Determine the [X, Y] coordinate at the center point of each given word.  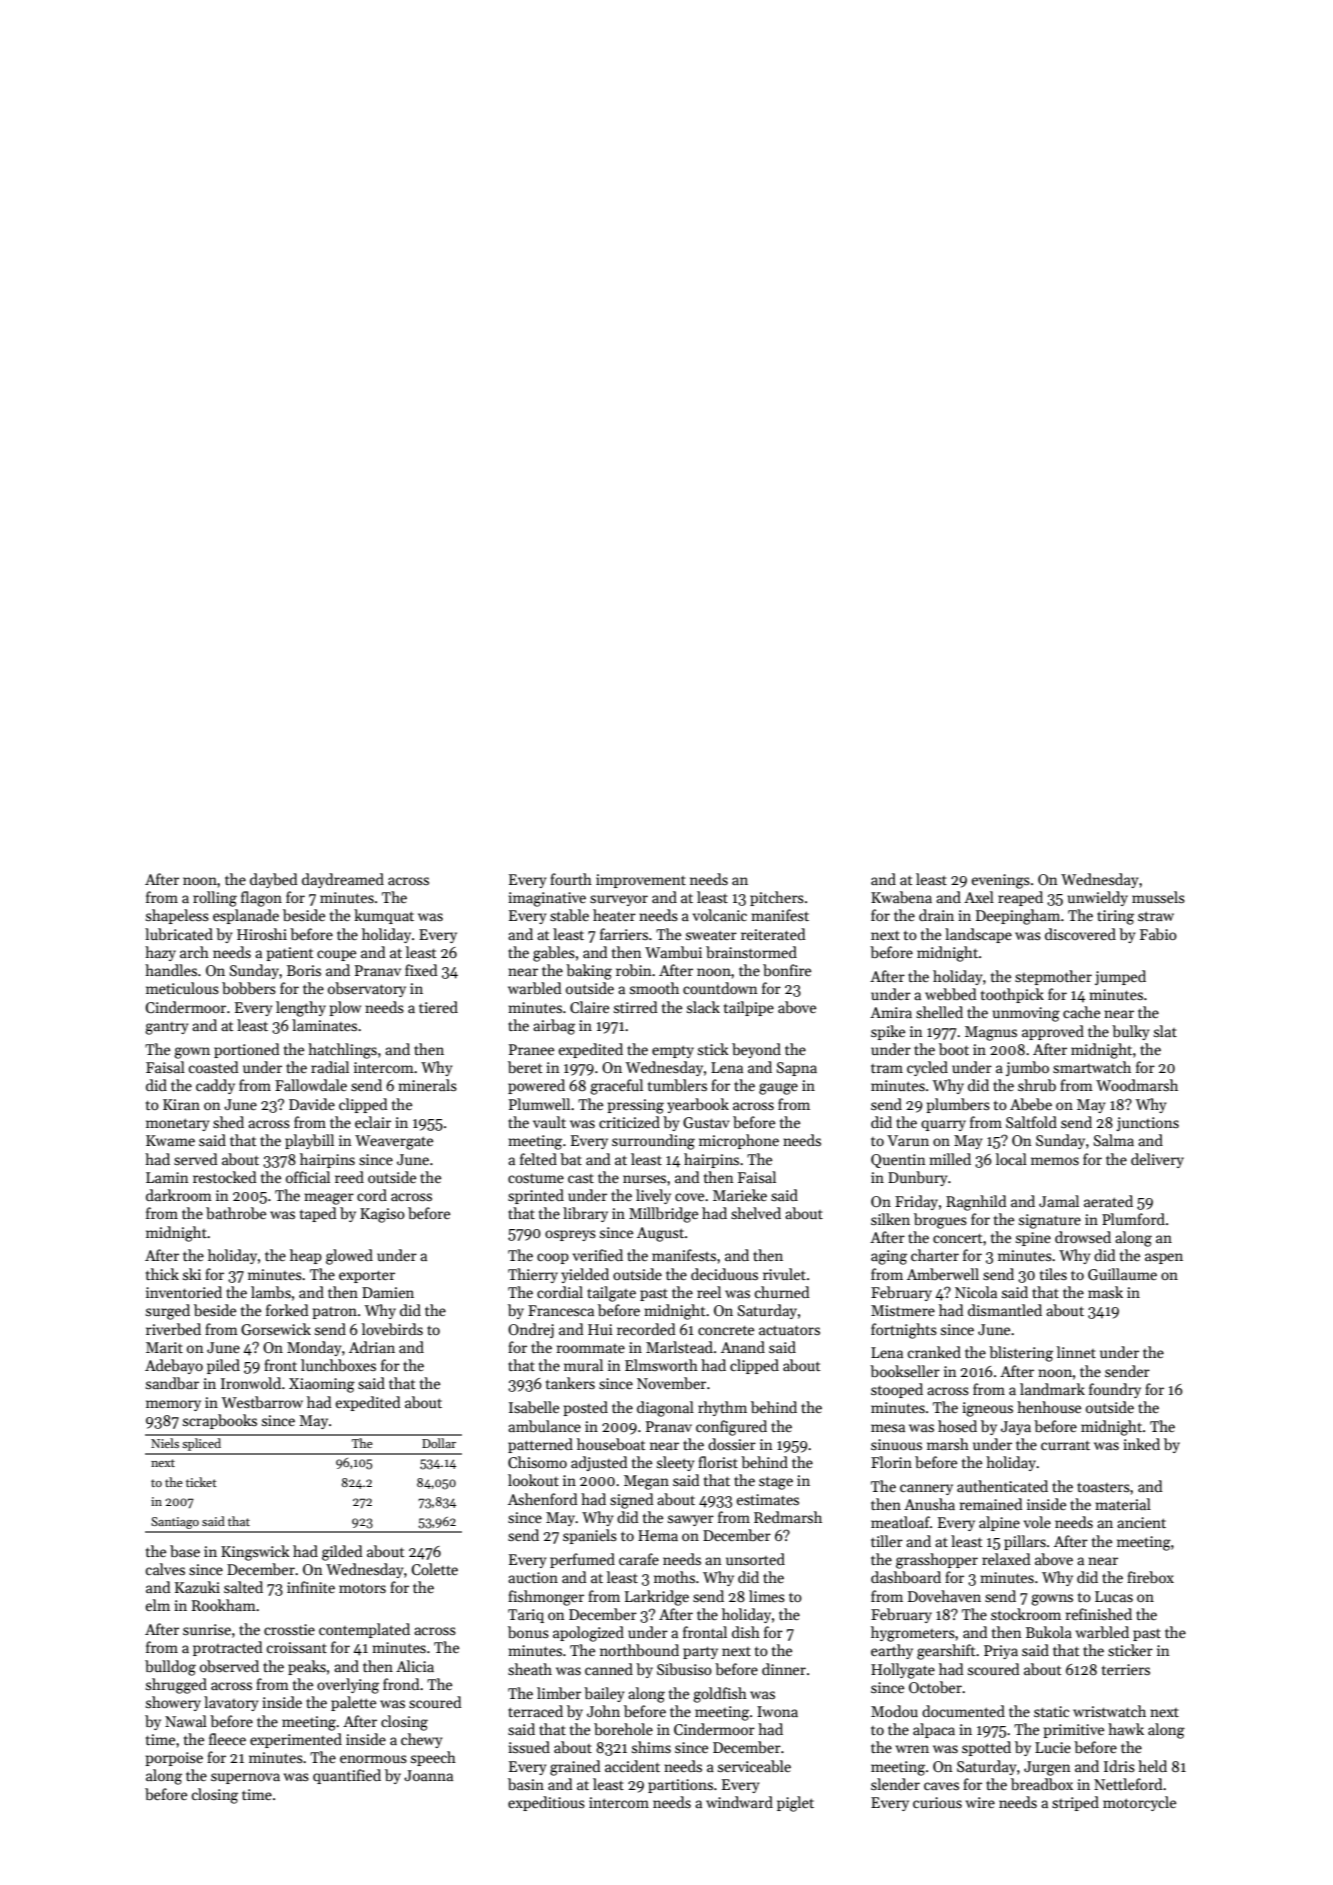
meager [329, 1199]
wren [912, 1749]
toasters [1103, 1487]
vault [549, 1122]
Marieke [740, 1195]
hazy [160, 953]
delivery [1157, 1160]
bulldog [170, 1668]
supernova [245, 1778]
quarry [943, 1125]
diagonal [665, 1409]
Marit [164, 1347]
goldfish [720, 1695]
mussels [1158, 897]
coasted [214, 1067]
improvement [641, 881]
